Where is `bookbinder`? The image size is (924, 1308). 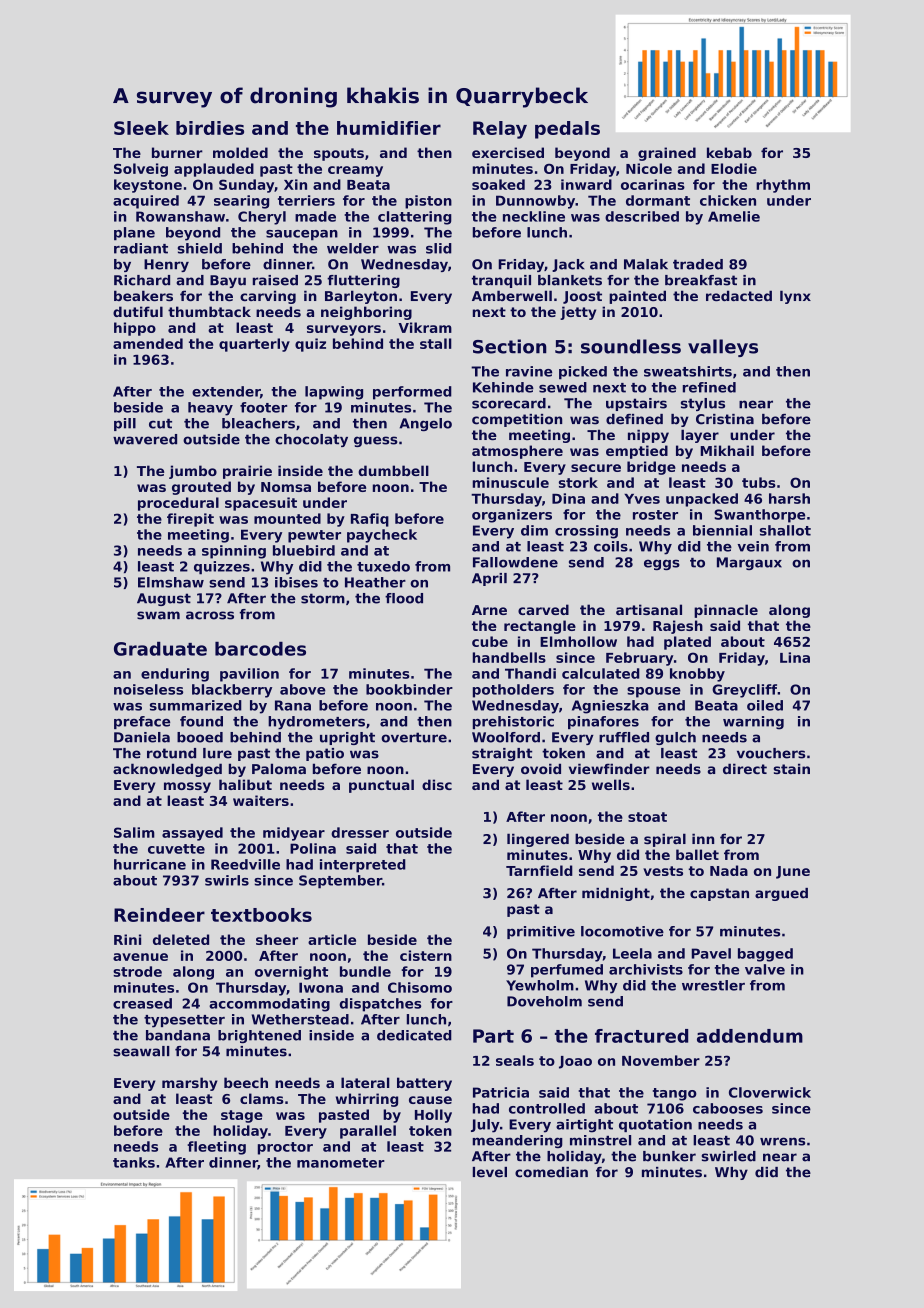
bookbinder is located at coordinates (409, 689).
